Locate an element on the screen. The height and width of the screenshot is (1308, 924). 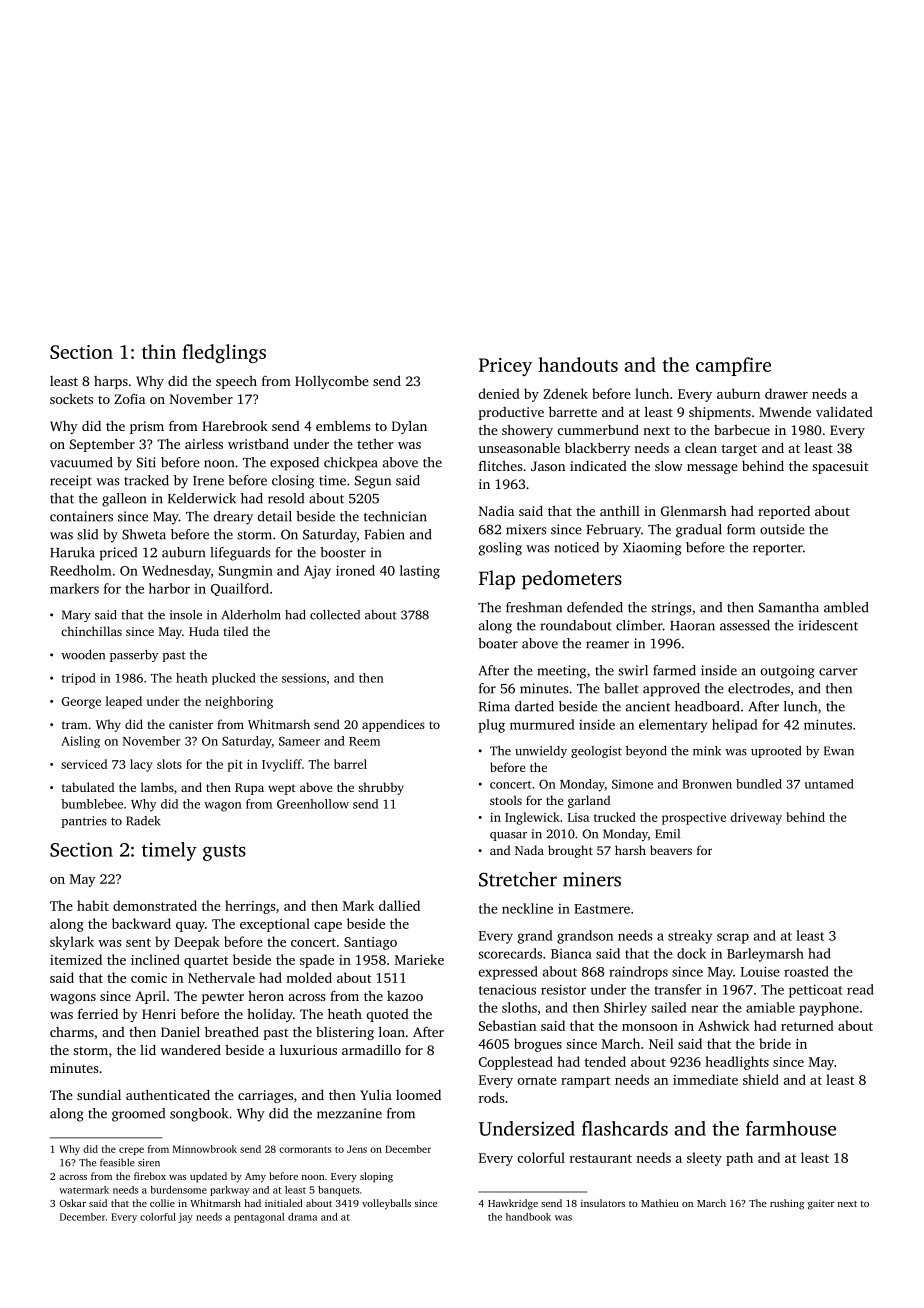
canister is located at coordinates (191, 724).
